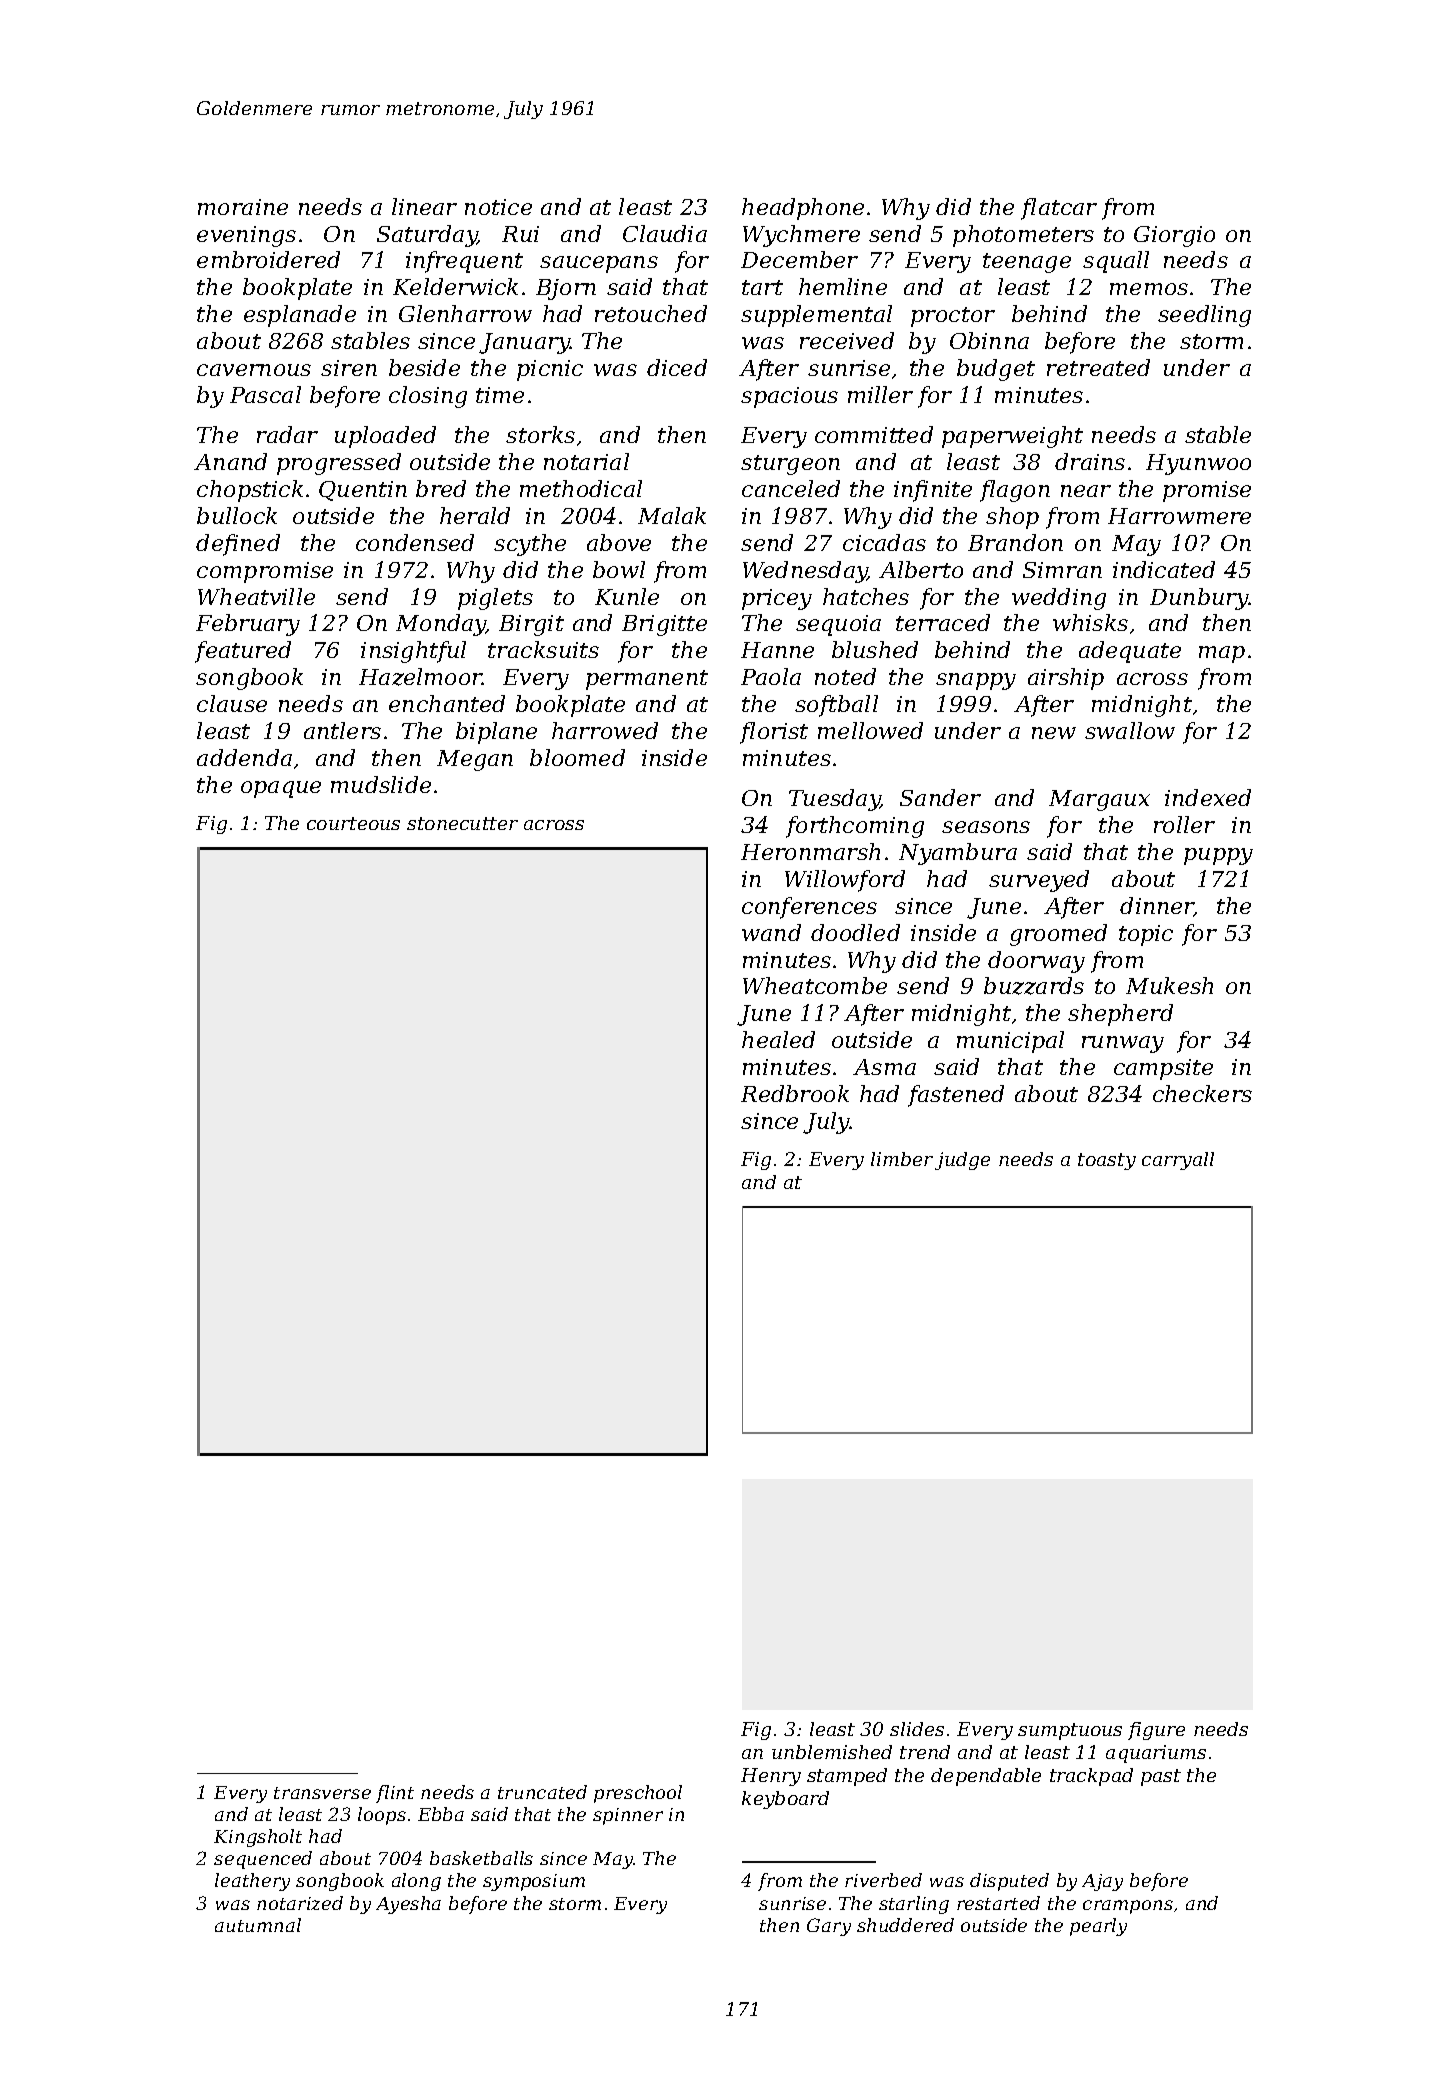 The width and height of the page is (1450, 2100). Describe the element at coordinates (441, 488) in the page. I see `bred` at that location.
